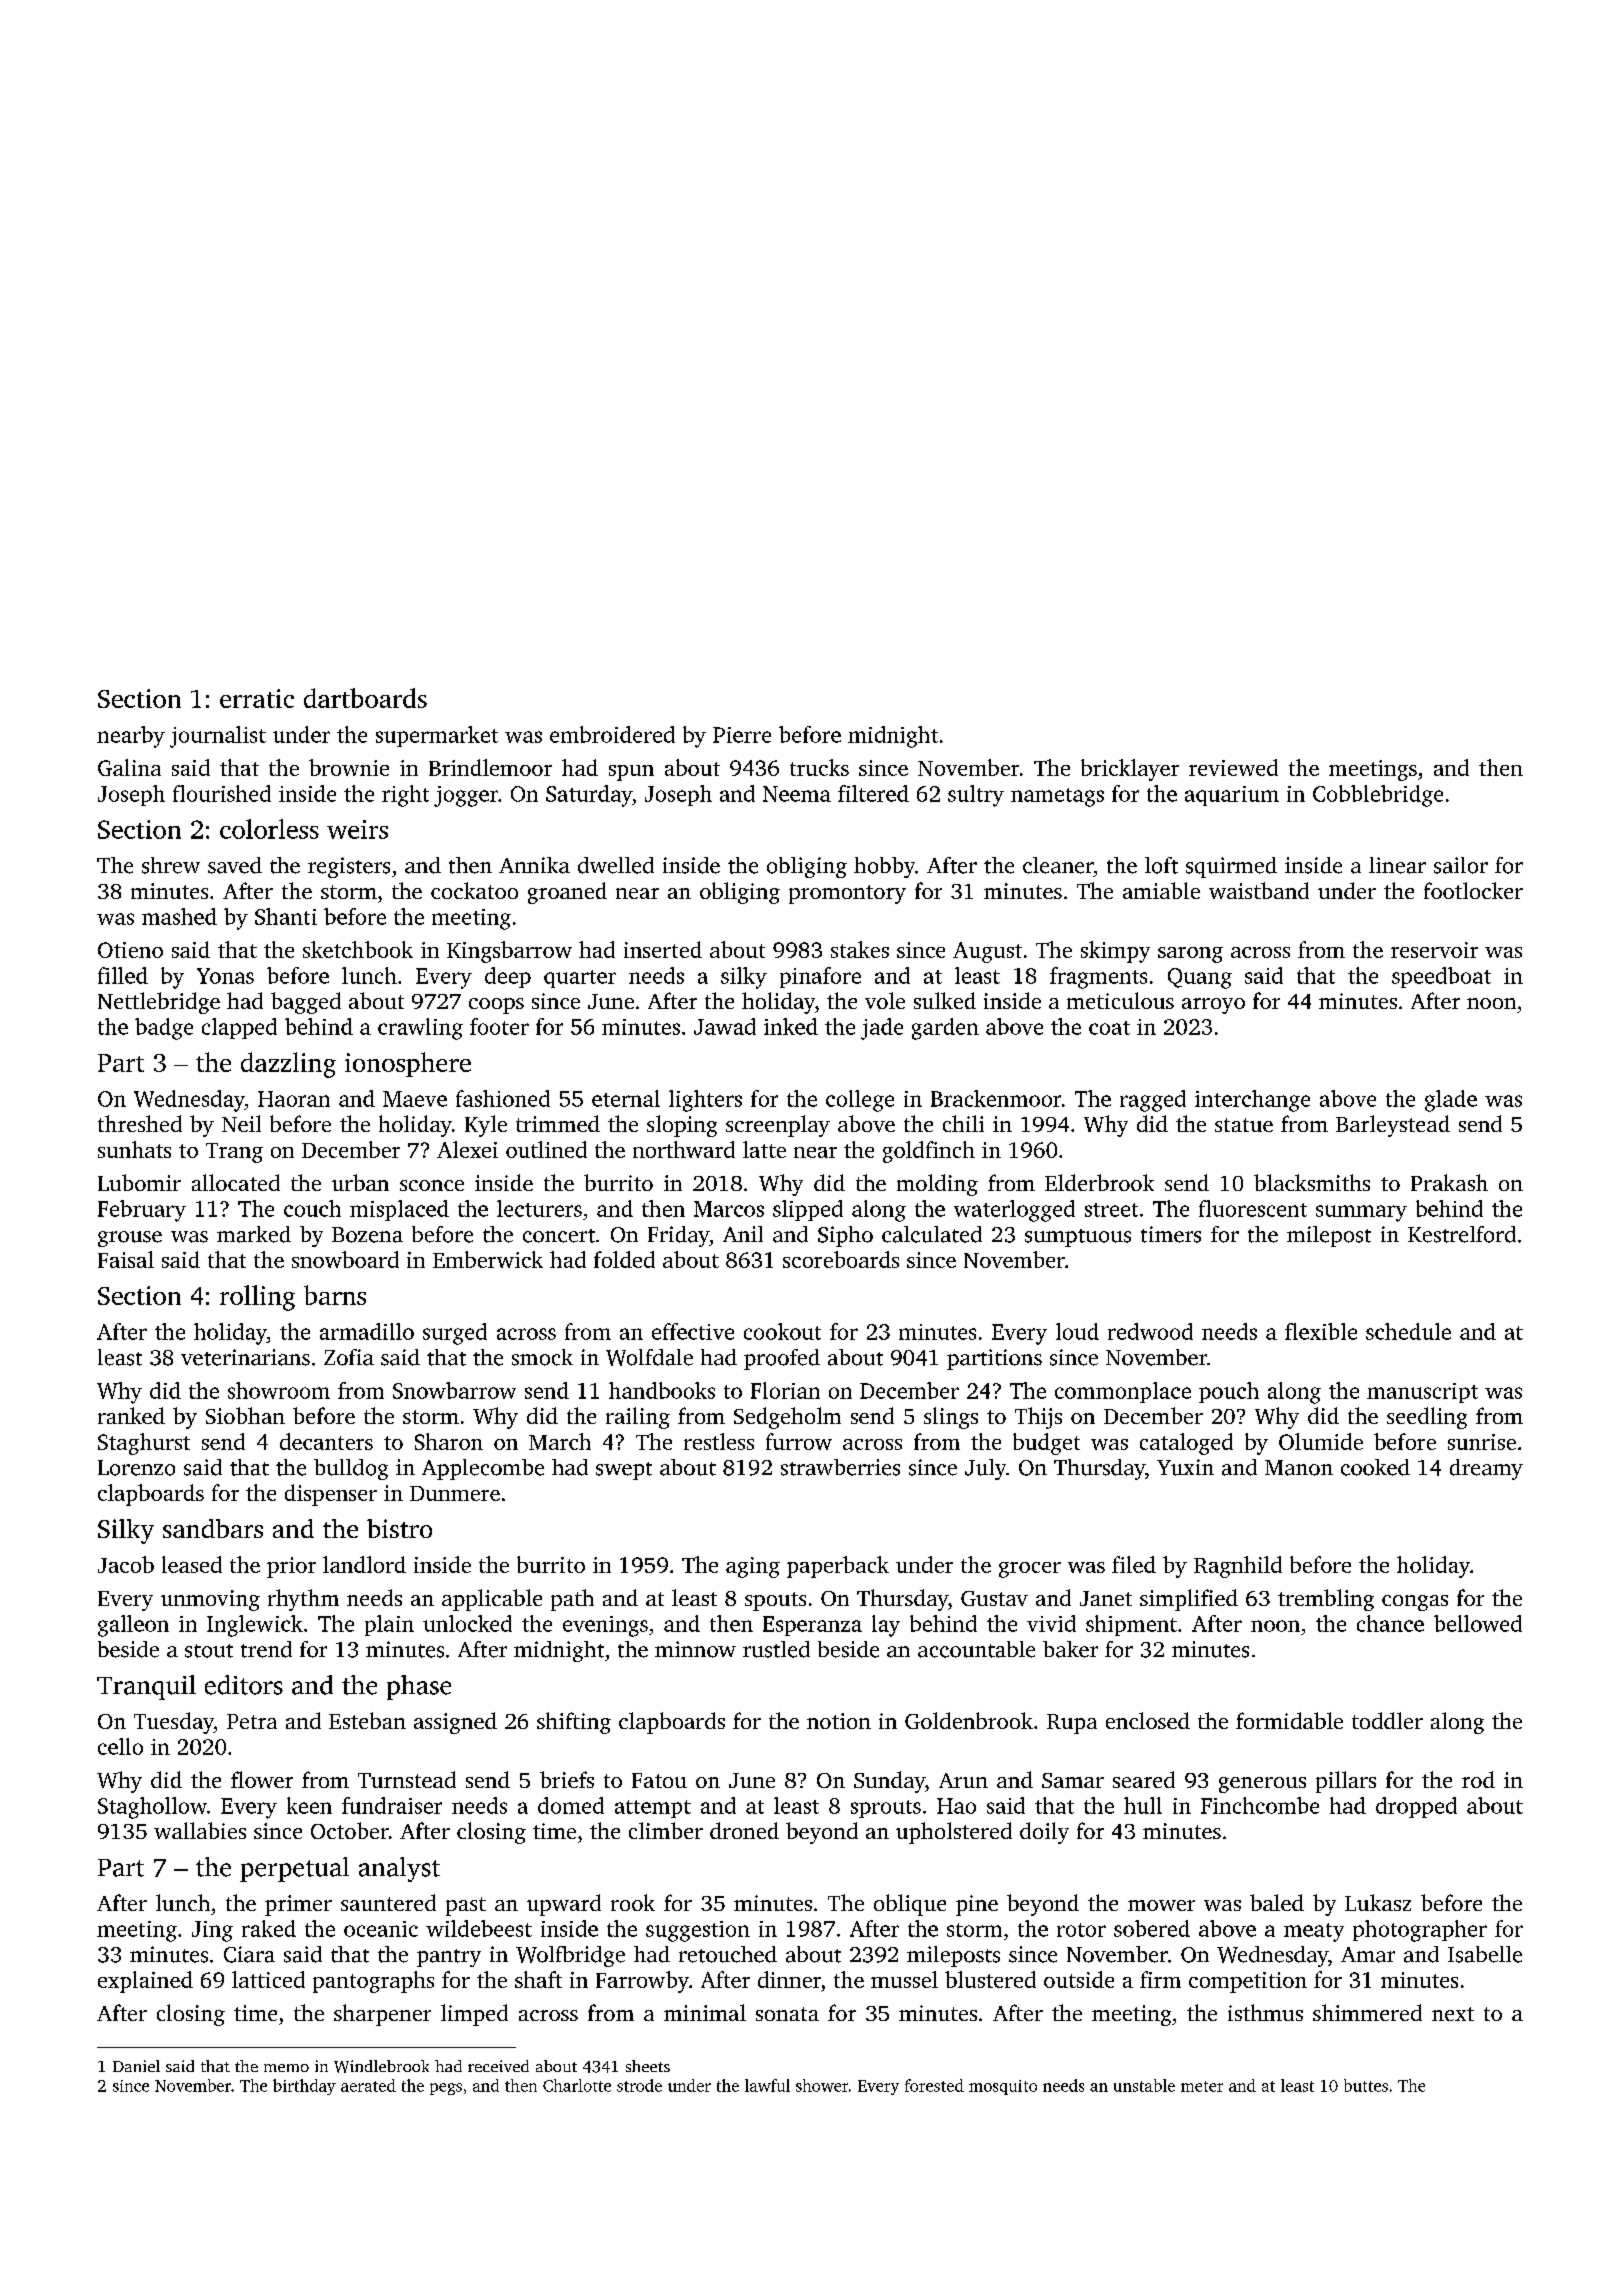 Image resolution: width=1620 pixels, height=2292 pixels. I want to click on allocated, so click(236, 1182).
